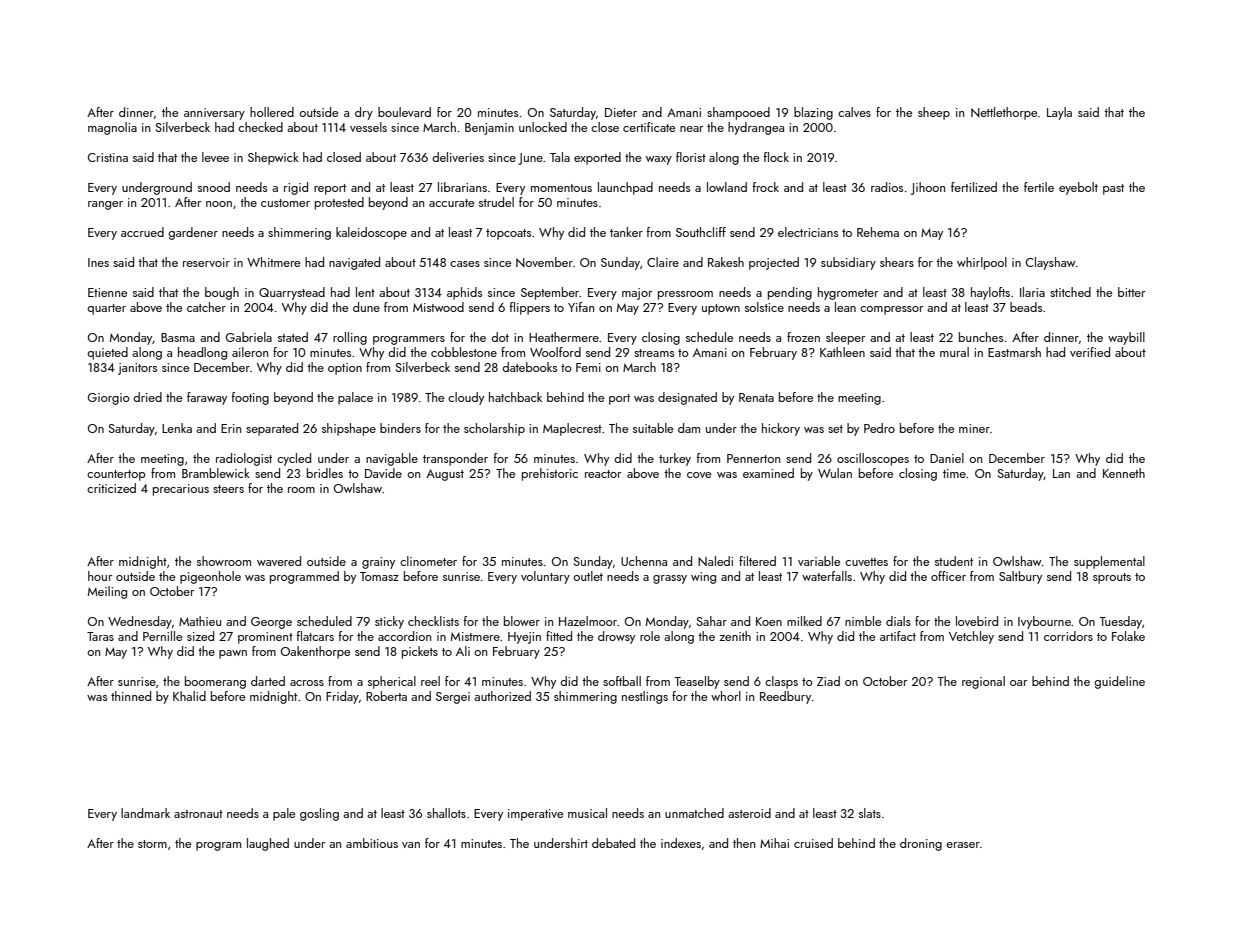 The image size is (1233, 952). I want to click on quarter, so click(106, 309).
